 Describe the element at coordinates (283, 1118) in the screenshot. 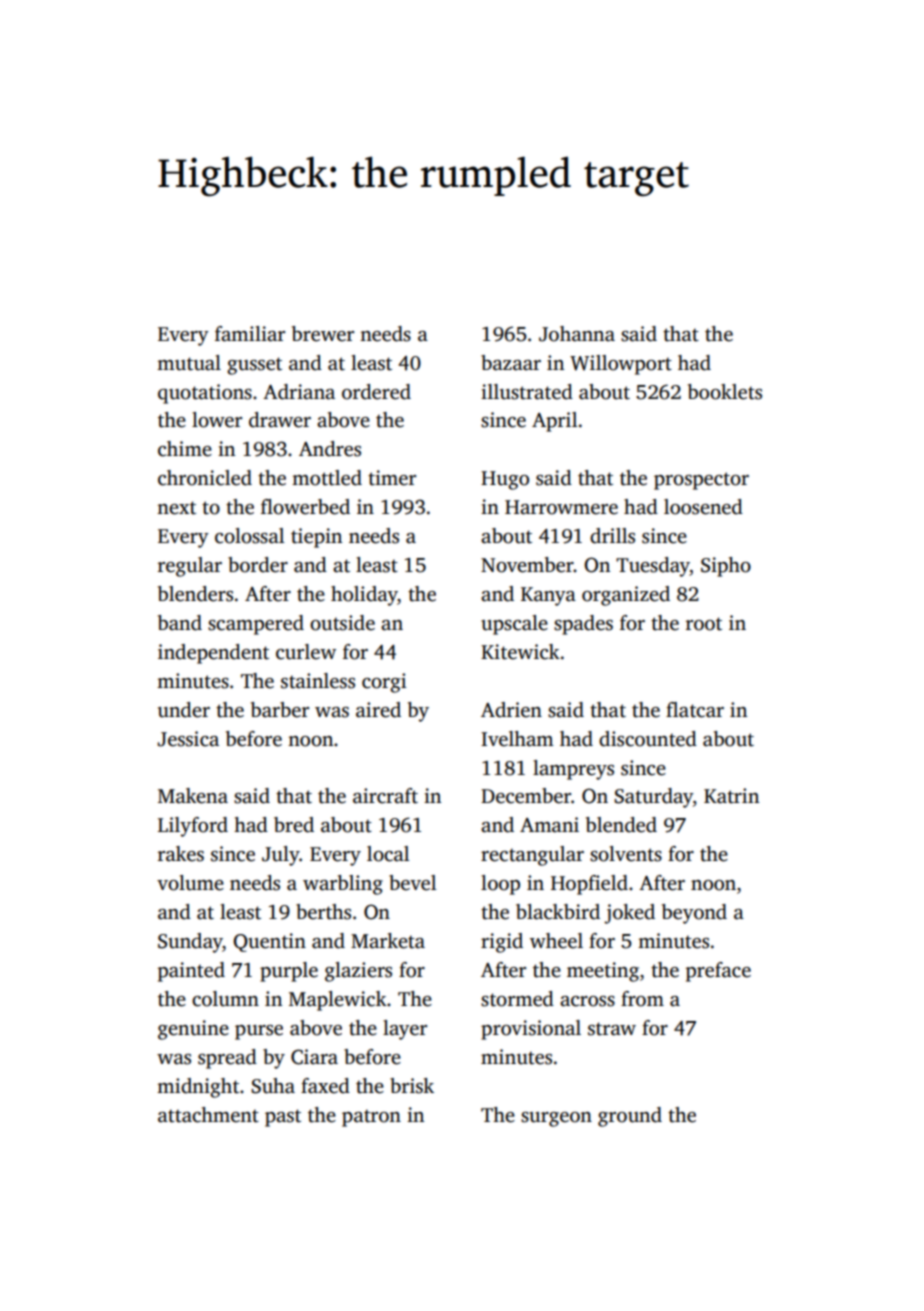

I see `past` at that location.
